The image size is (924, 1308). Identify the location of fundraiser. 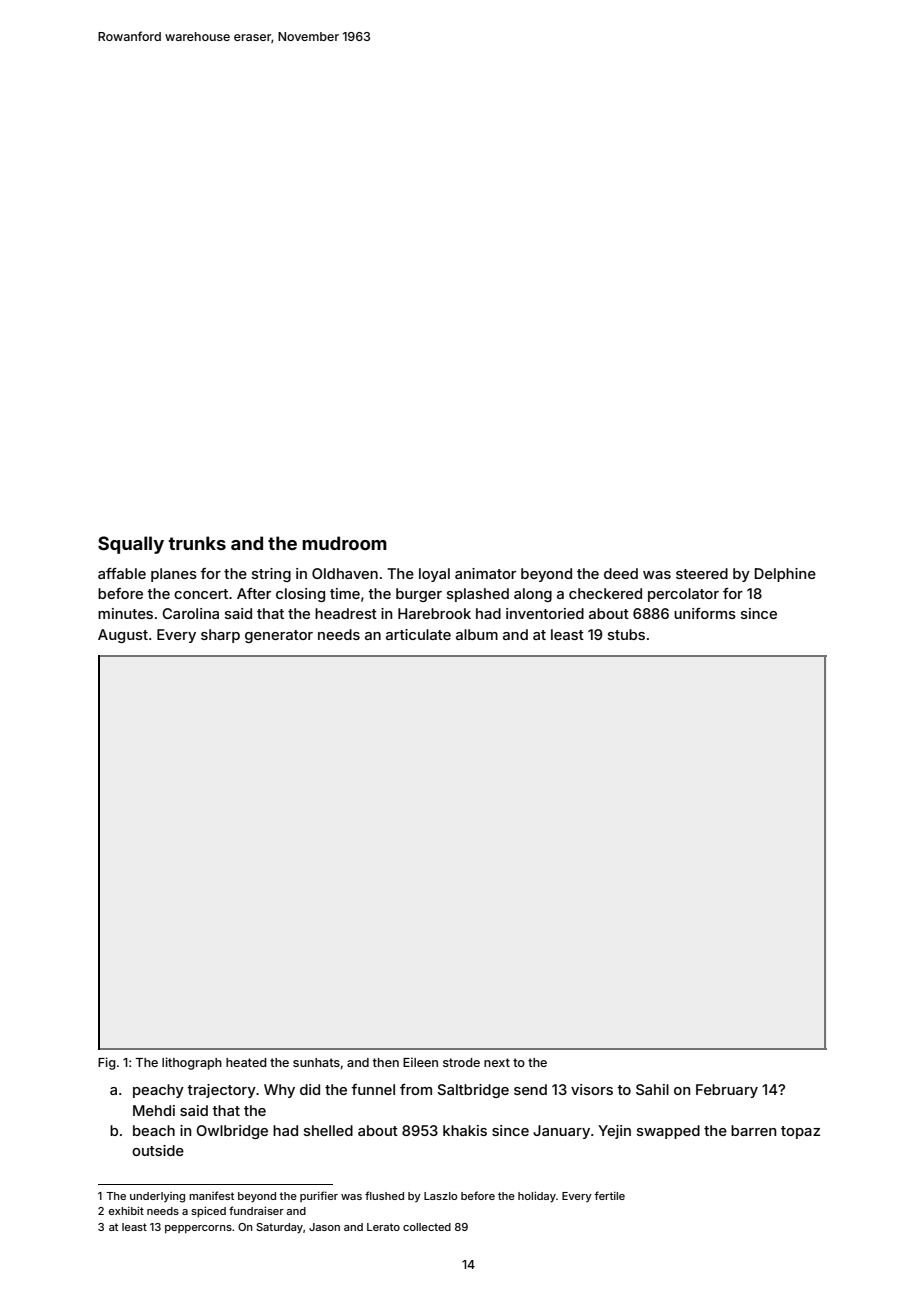
(256, 1210).
